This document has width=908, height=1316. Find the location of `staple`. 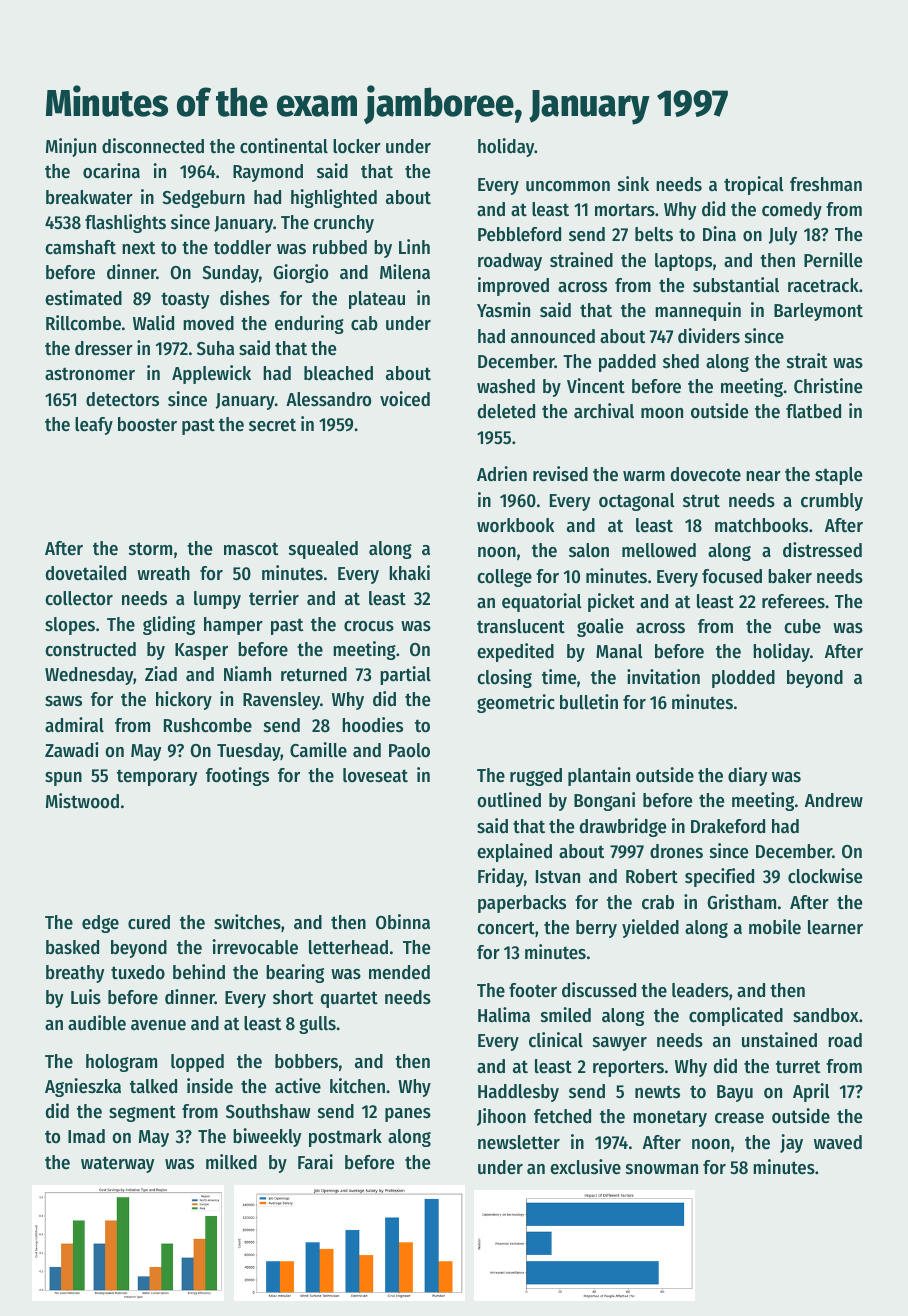

staple is located at coordinates (838, 476).
